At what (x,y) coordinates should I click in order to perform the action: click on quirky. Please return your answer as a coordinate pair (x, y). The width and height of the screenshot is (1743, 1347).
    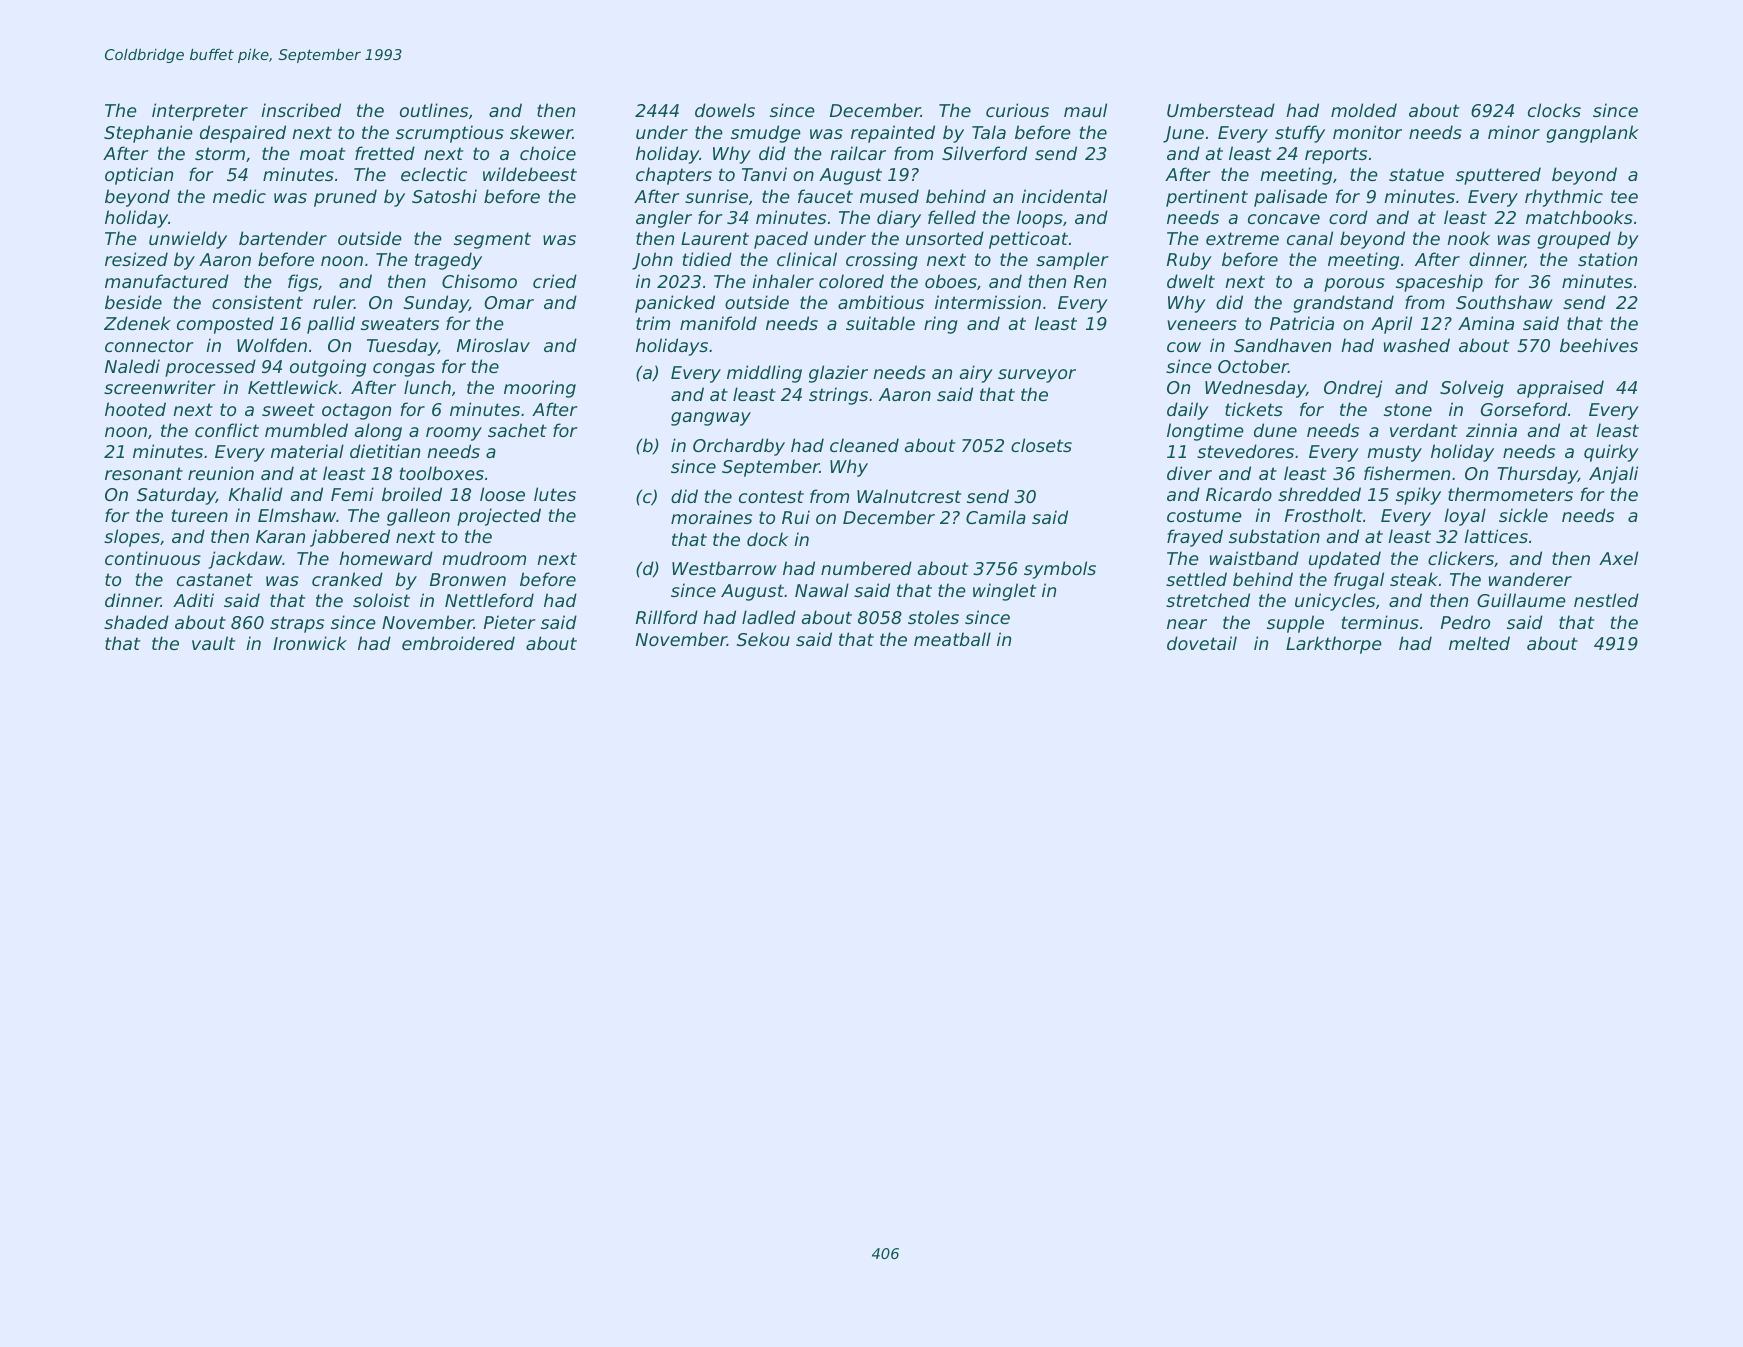
    Looking at the image, I should click on (1611, 453).
